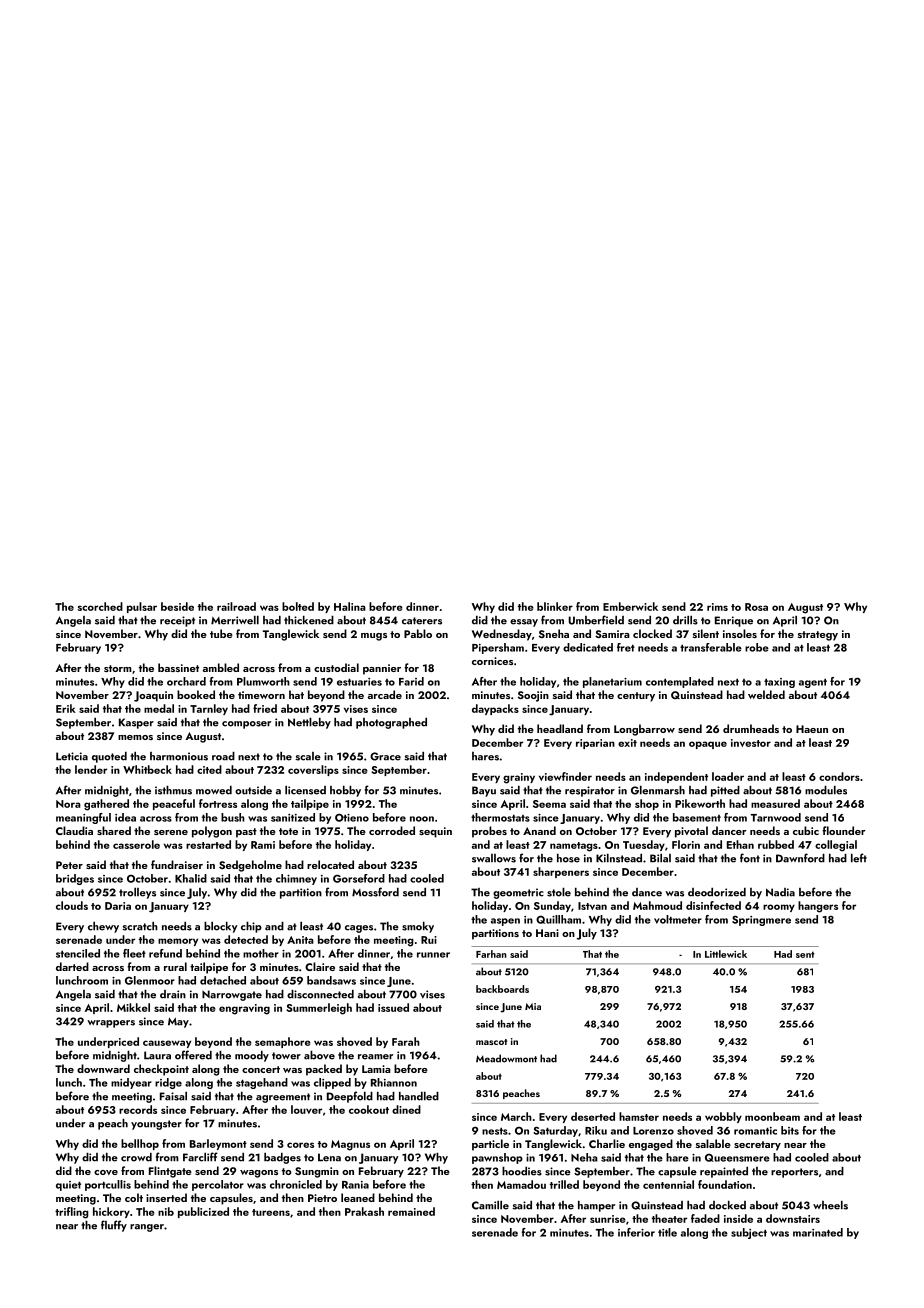 This screenshot has height=1308, width=924. Describe the element at coordinates (491, 1042) in the screenshot. I see `mascot` at that location.
